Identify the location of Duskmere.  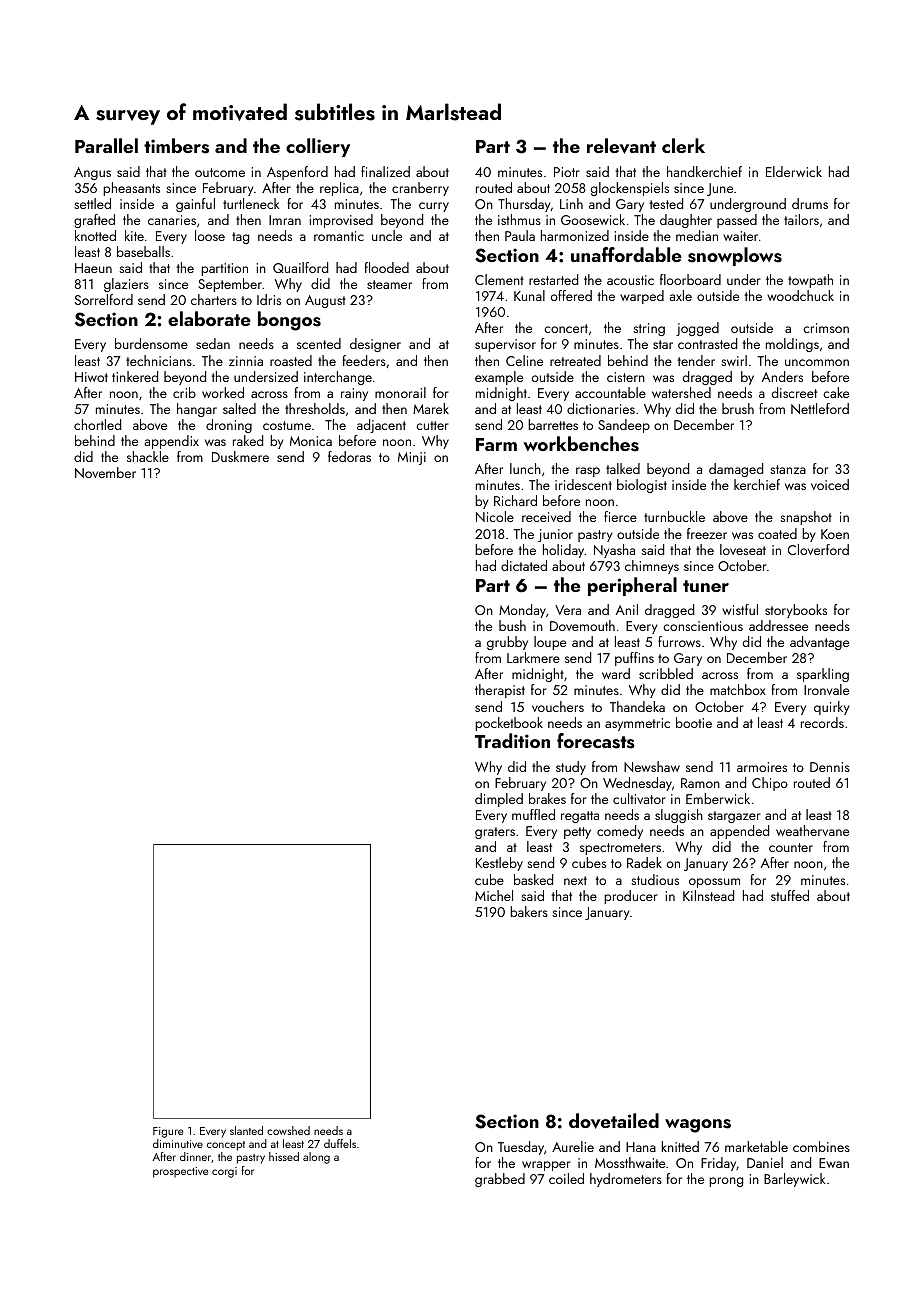
(240, 456).
